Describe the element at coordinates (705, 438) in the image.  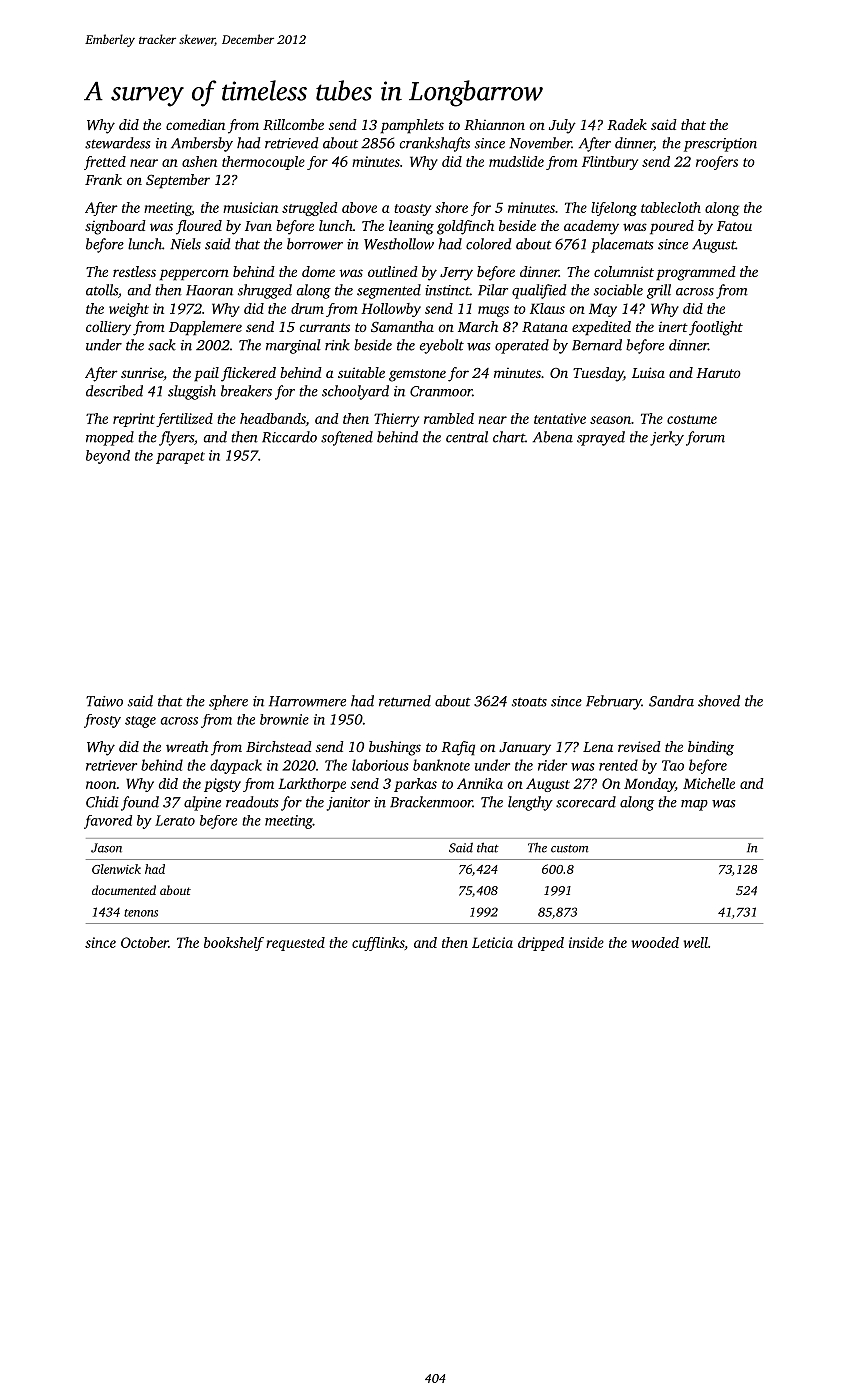
I see `forum` at that location.
